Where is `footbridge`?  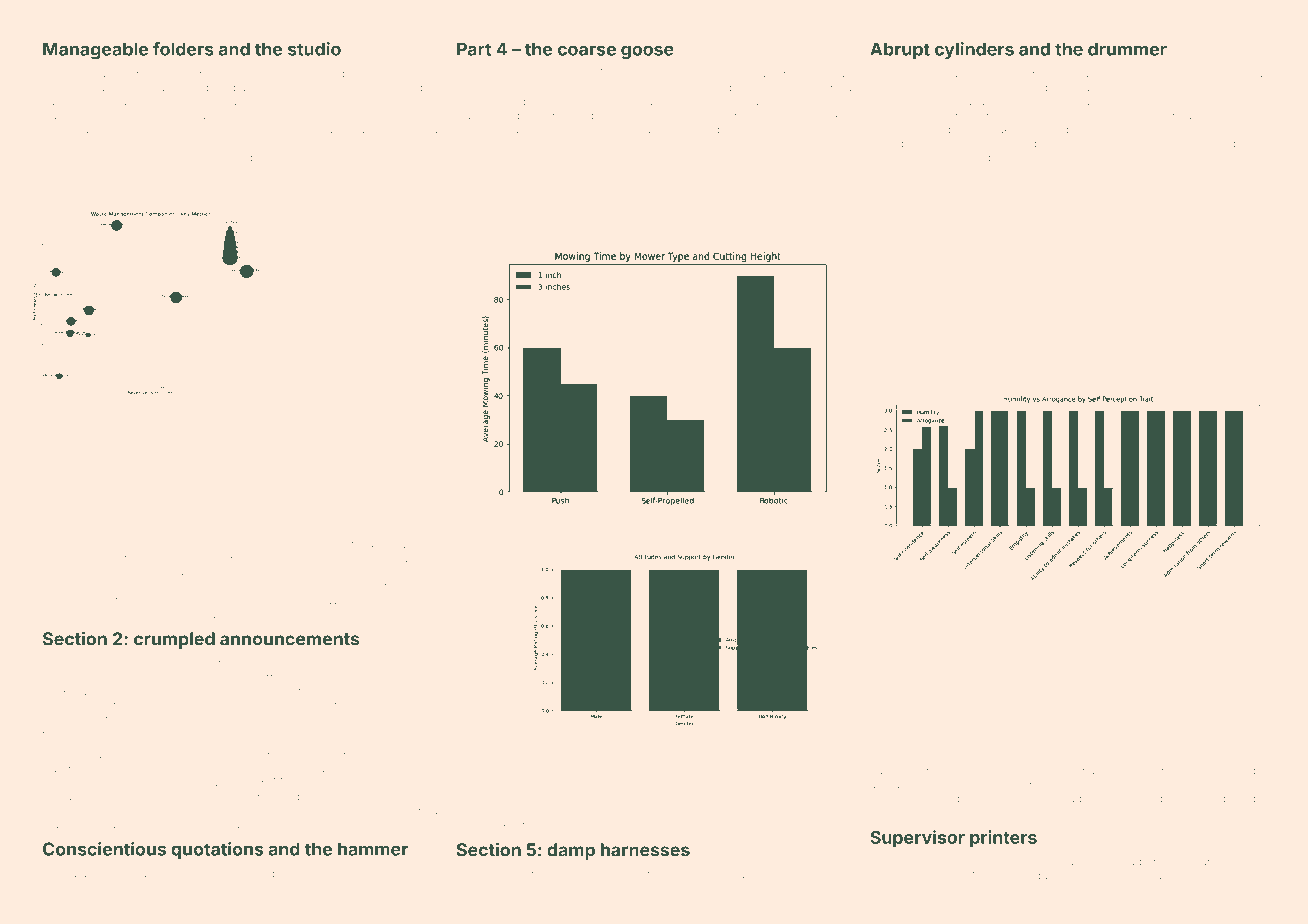
footbridge is located at coordinates (801, 812).
